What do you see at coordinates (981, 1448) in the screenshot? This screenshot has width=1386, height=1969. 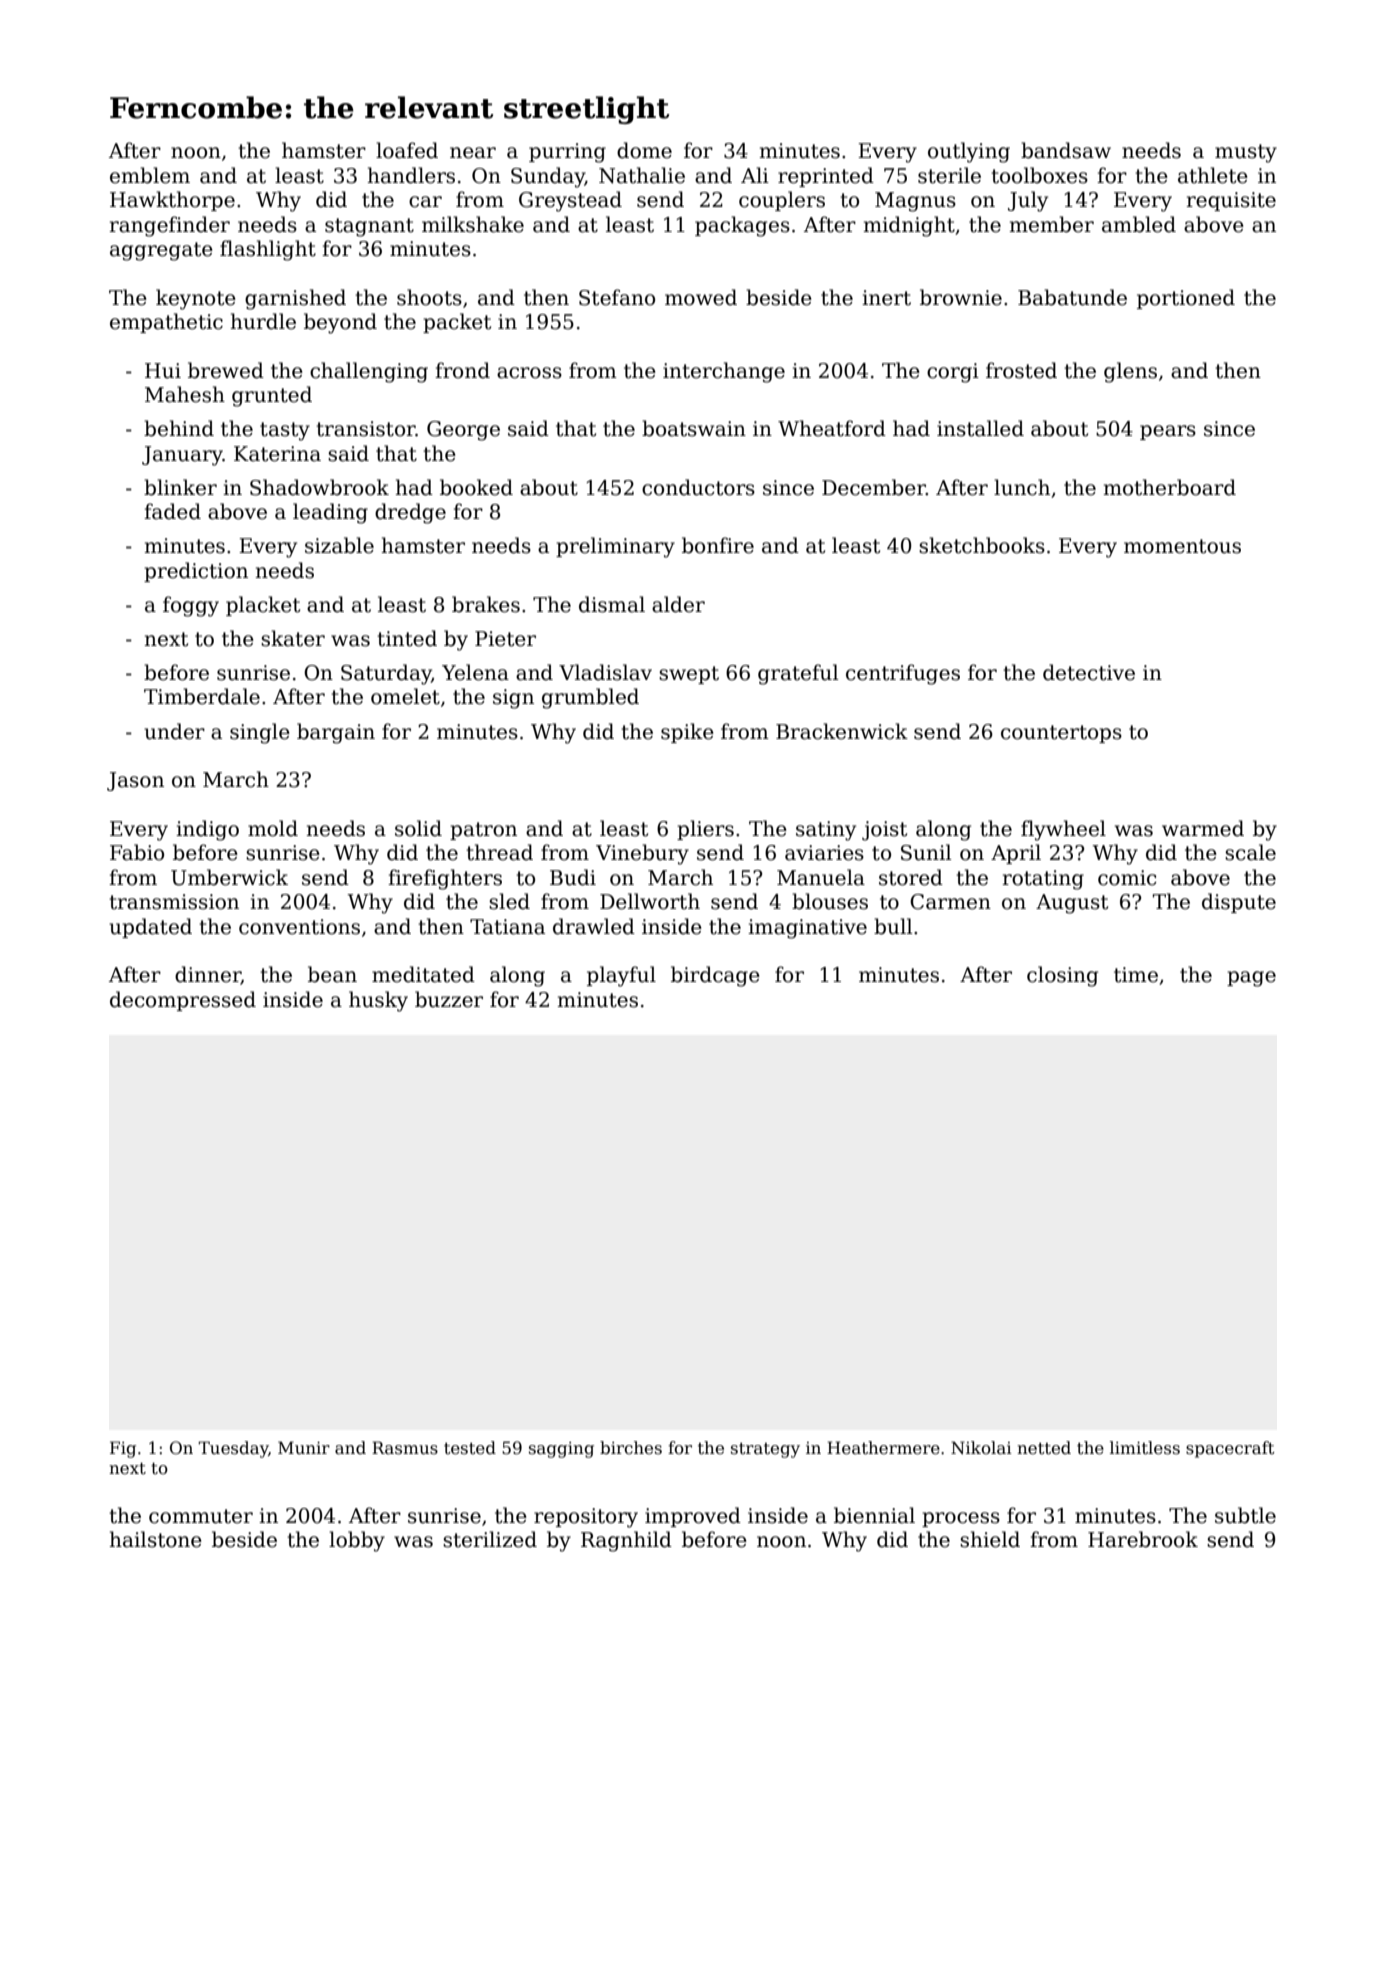 I see `Nikolai` at bounding box center [981, 1448].
